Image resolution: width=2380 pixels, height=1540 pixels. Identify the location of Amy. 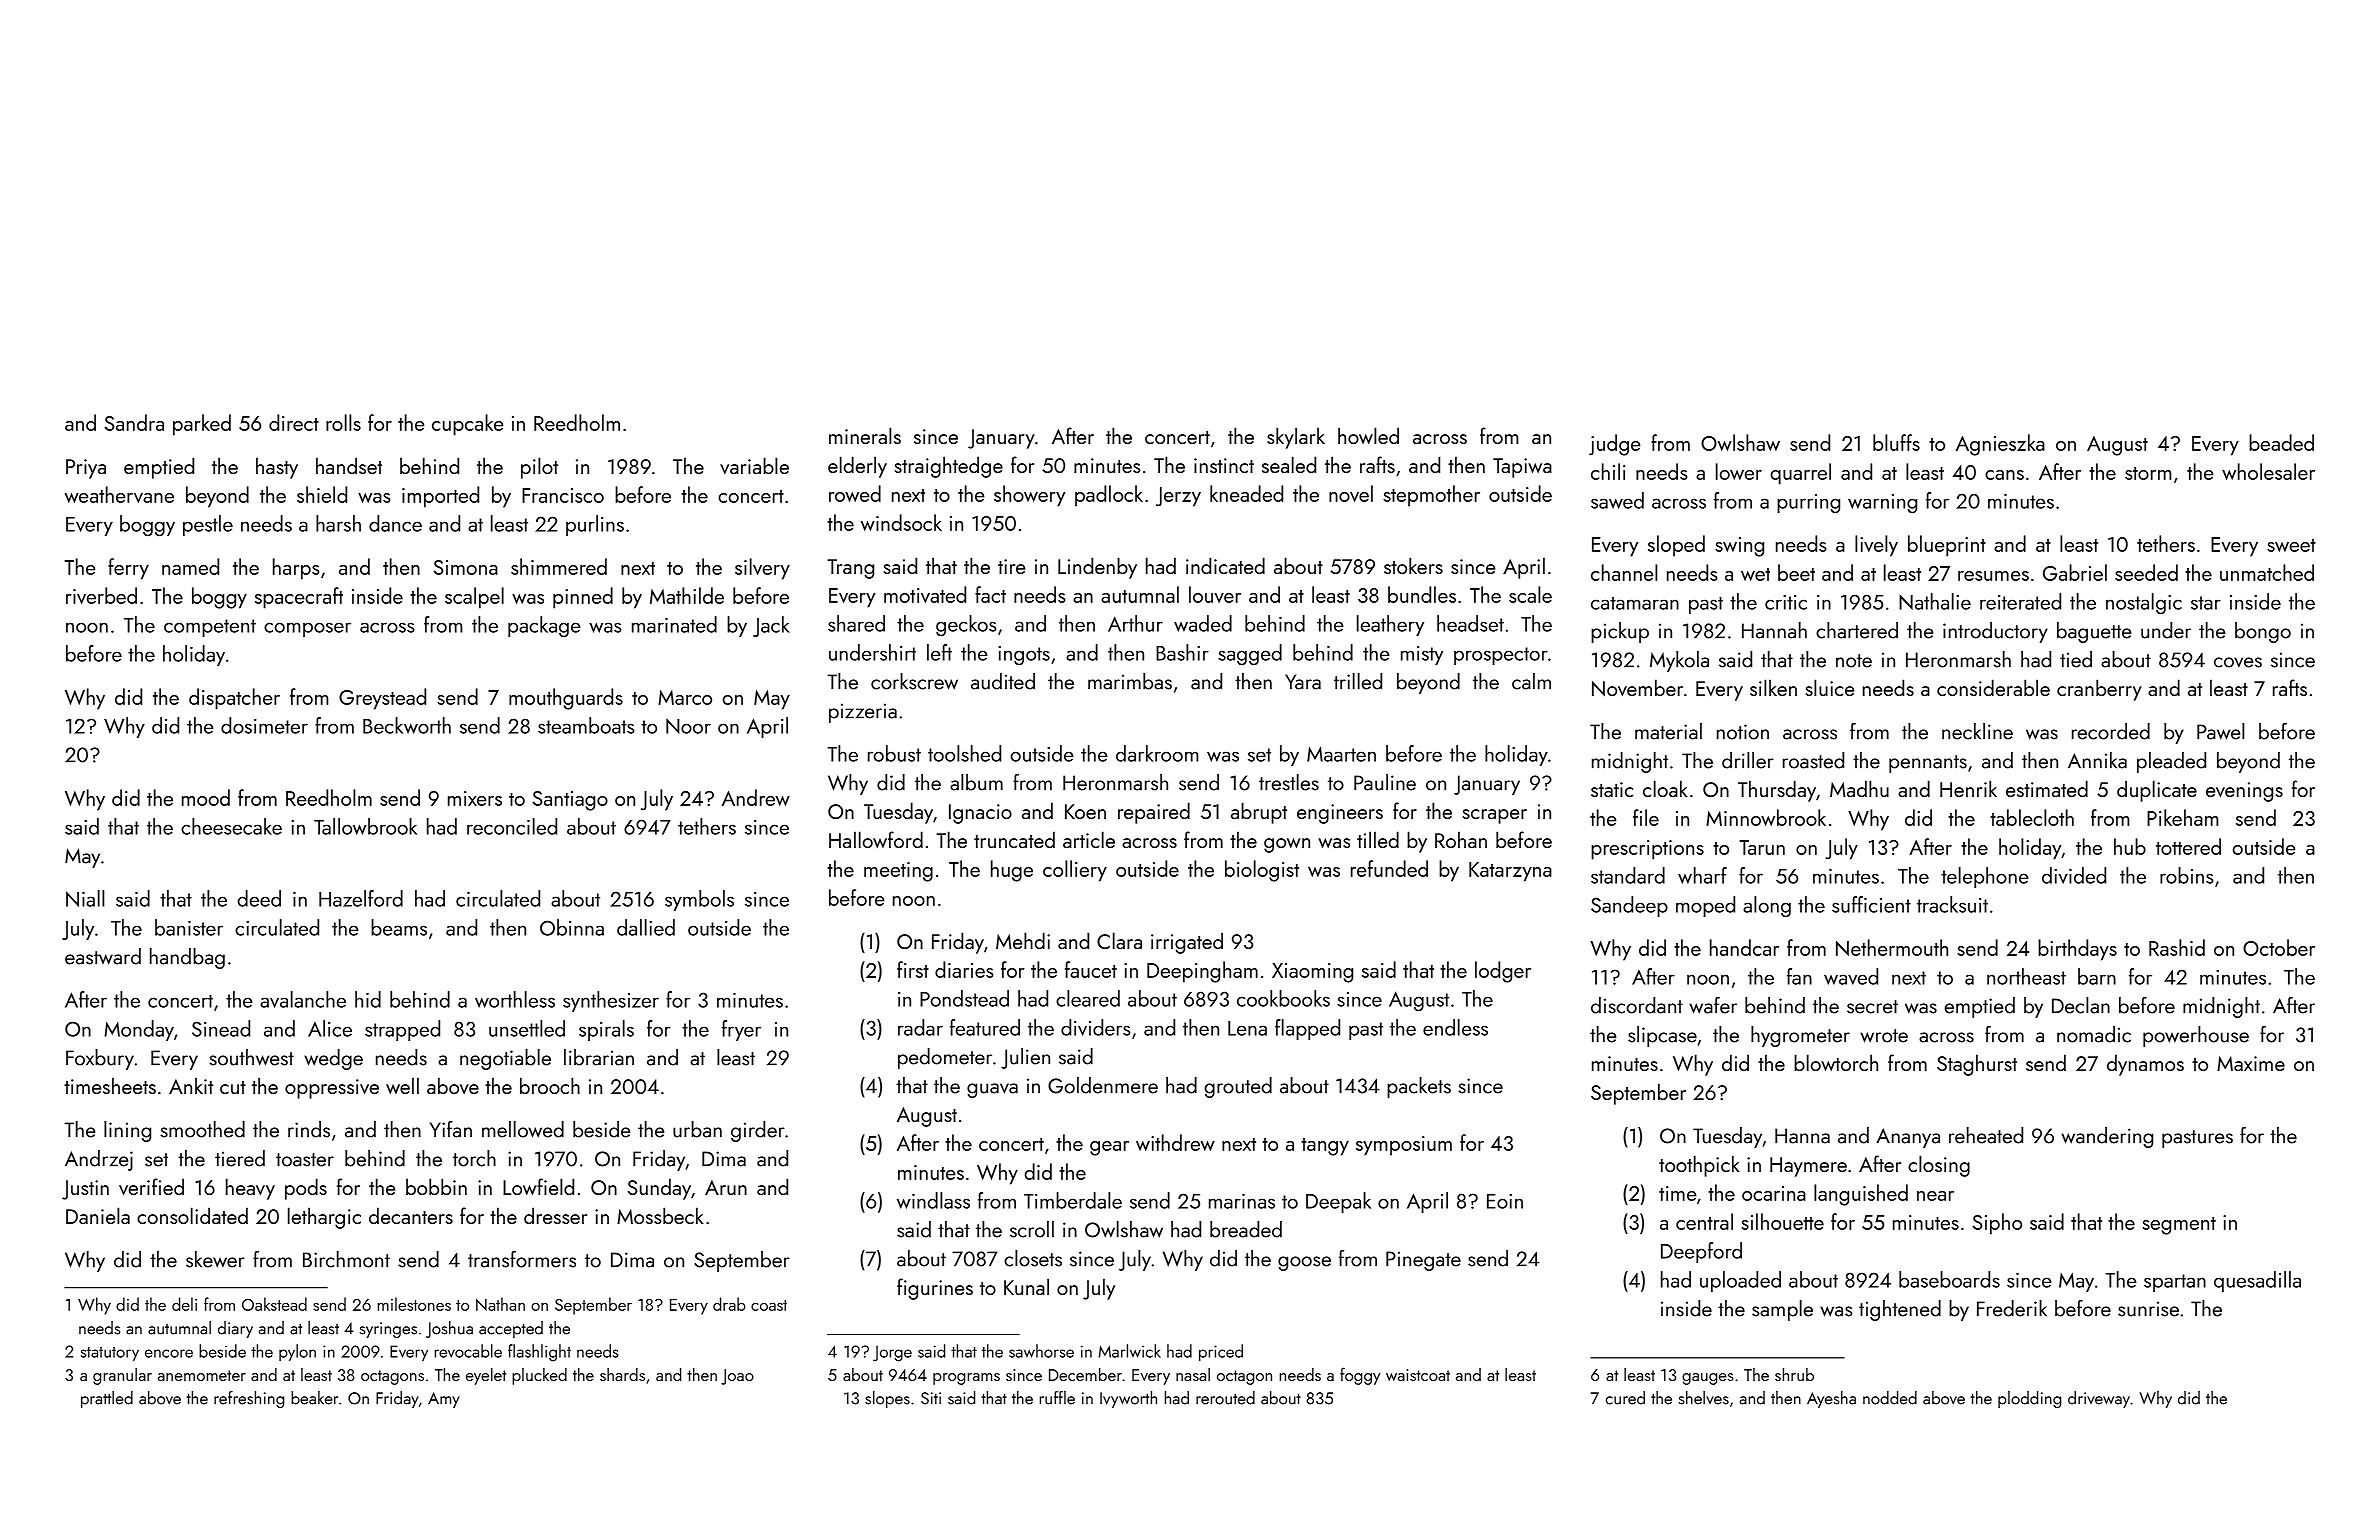
(444, 1400).
